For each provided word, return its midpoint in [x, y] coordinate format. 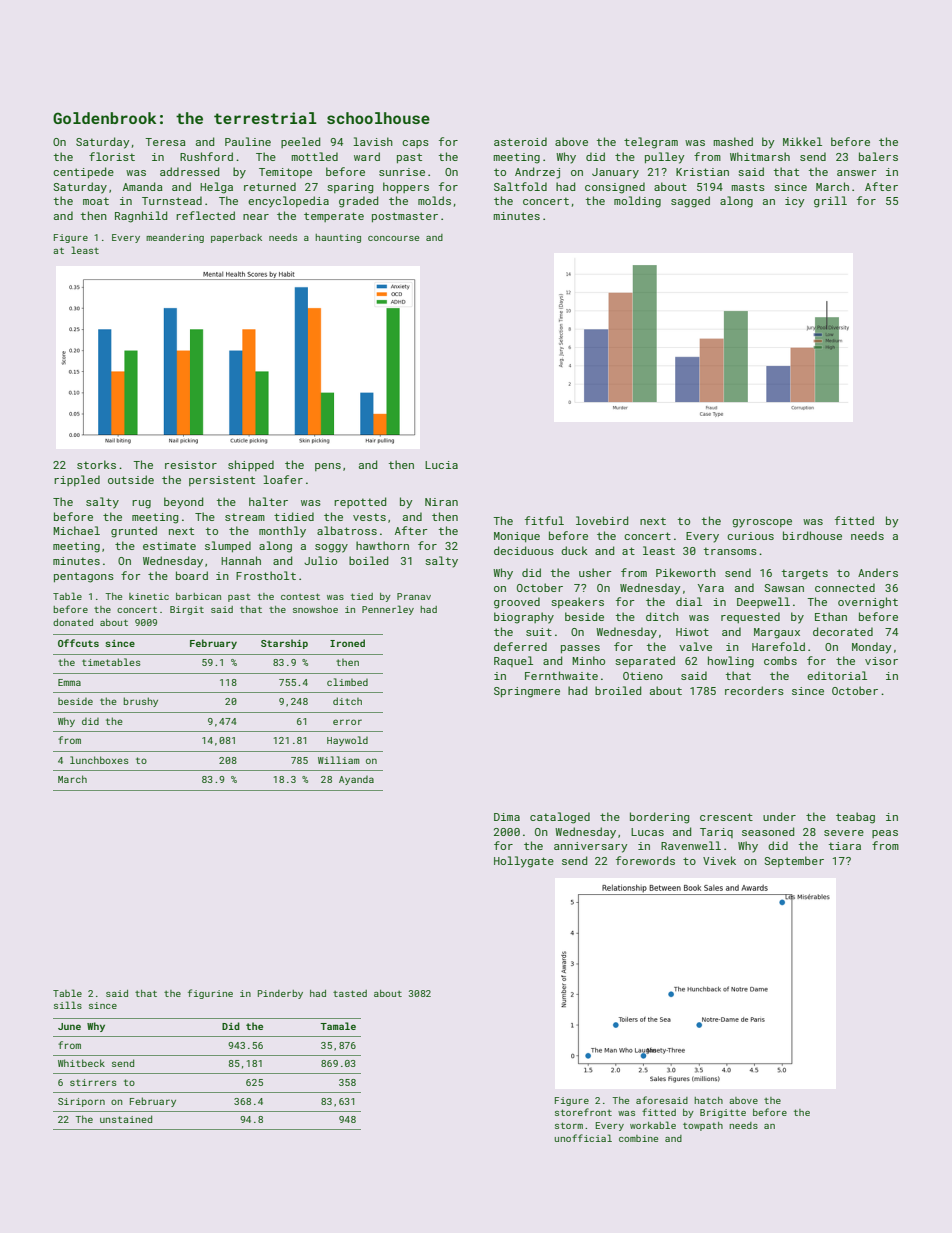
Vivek [719, 860]
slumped [228, 546]
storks [96, 464]
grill [830, 202]
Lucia [441, 465]
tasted [350, 993]
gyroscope [762, 523]
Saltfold [520, 186]
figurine [210, 994]
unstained [126, 1119]
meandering [175, 238]
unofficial [583, 1138]
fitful [544, 520]
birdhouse [812, 535]
